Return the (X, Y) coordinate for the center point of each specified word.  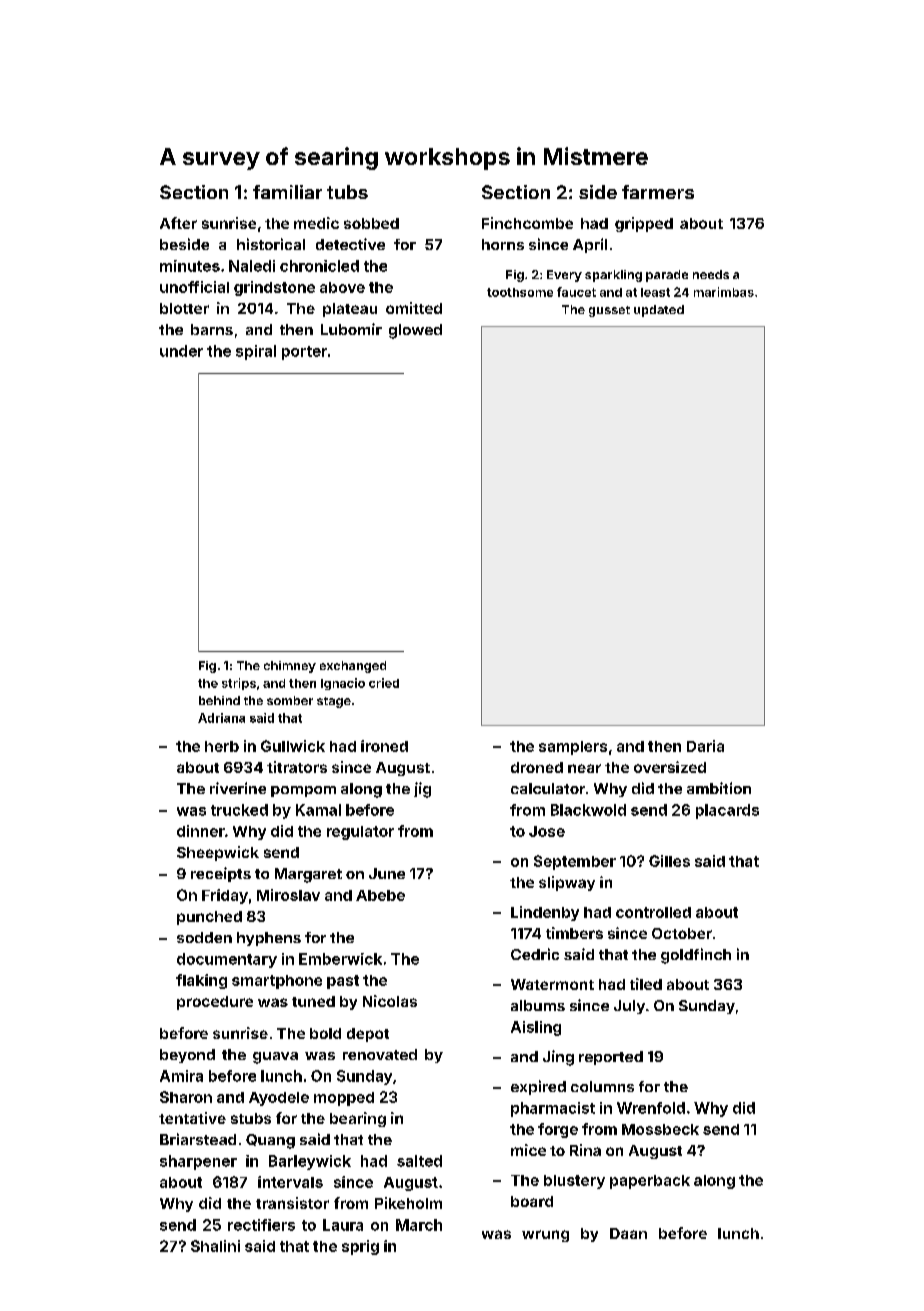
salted (419, 1161)
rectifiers (261, 1225)
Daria (705, 746)
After (178, 223)
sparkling (613, 276)
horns (503, 244)
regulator (360, 833)
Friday (225, 896)
